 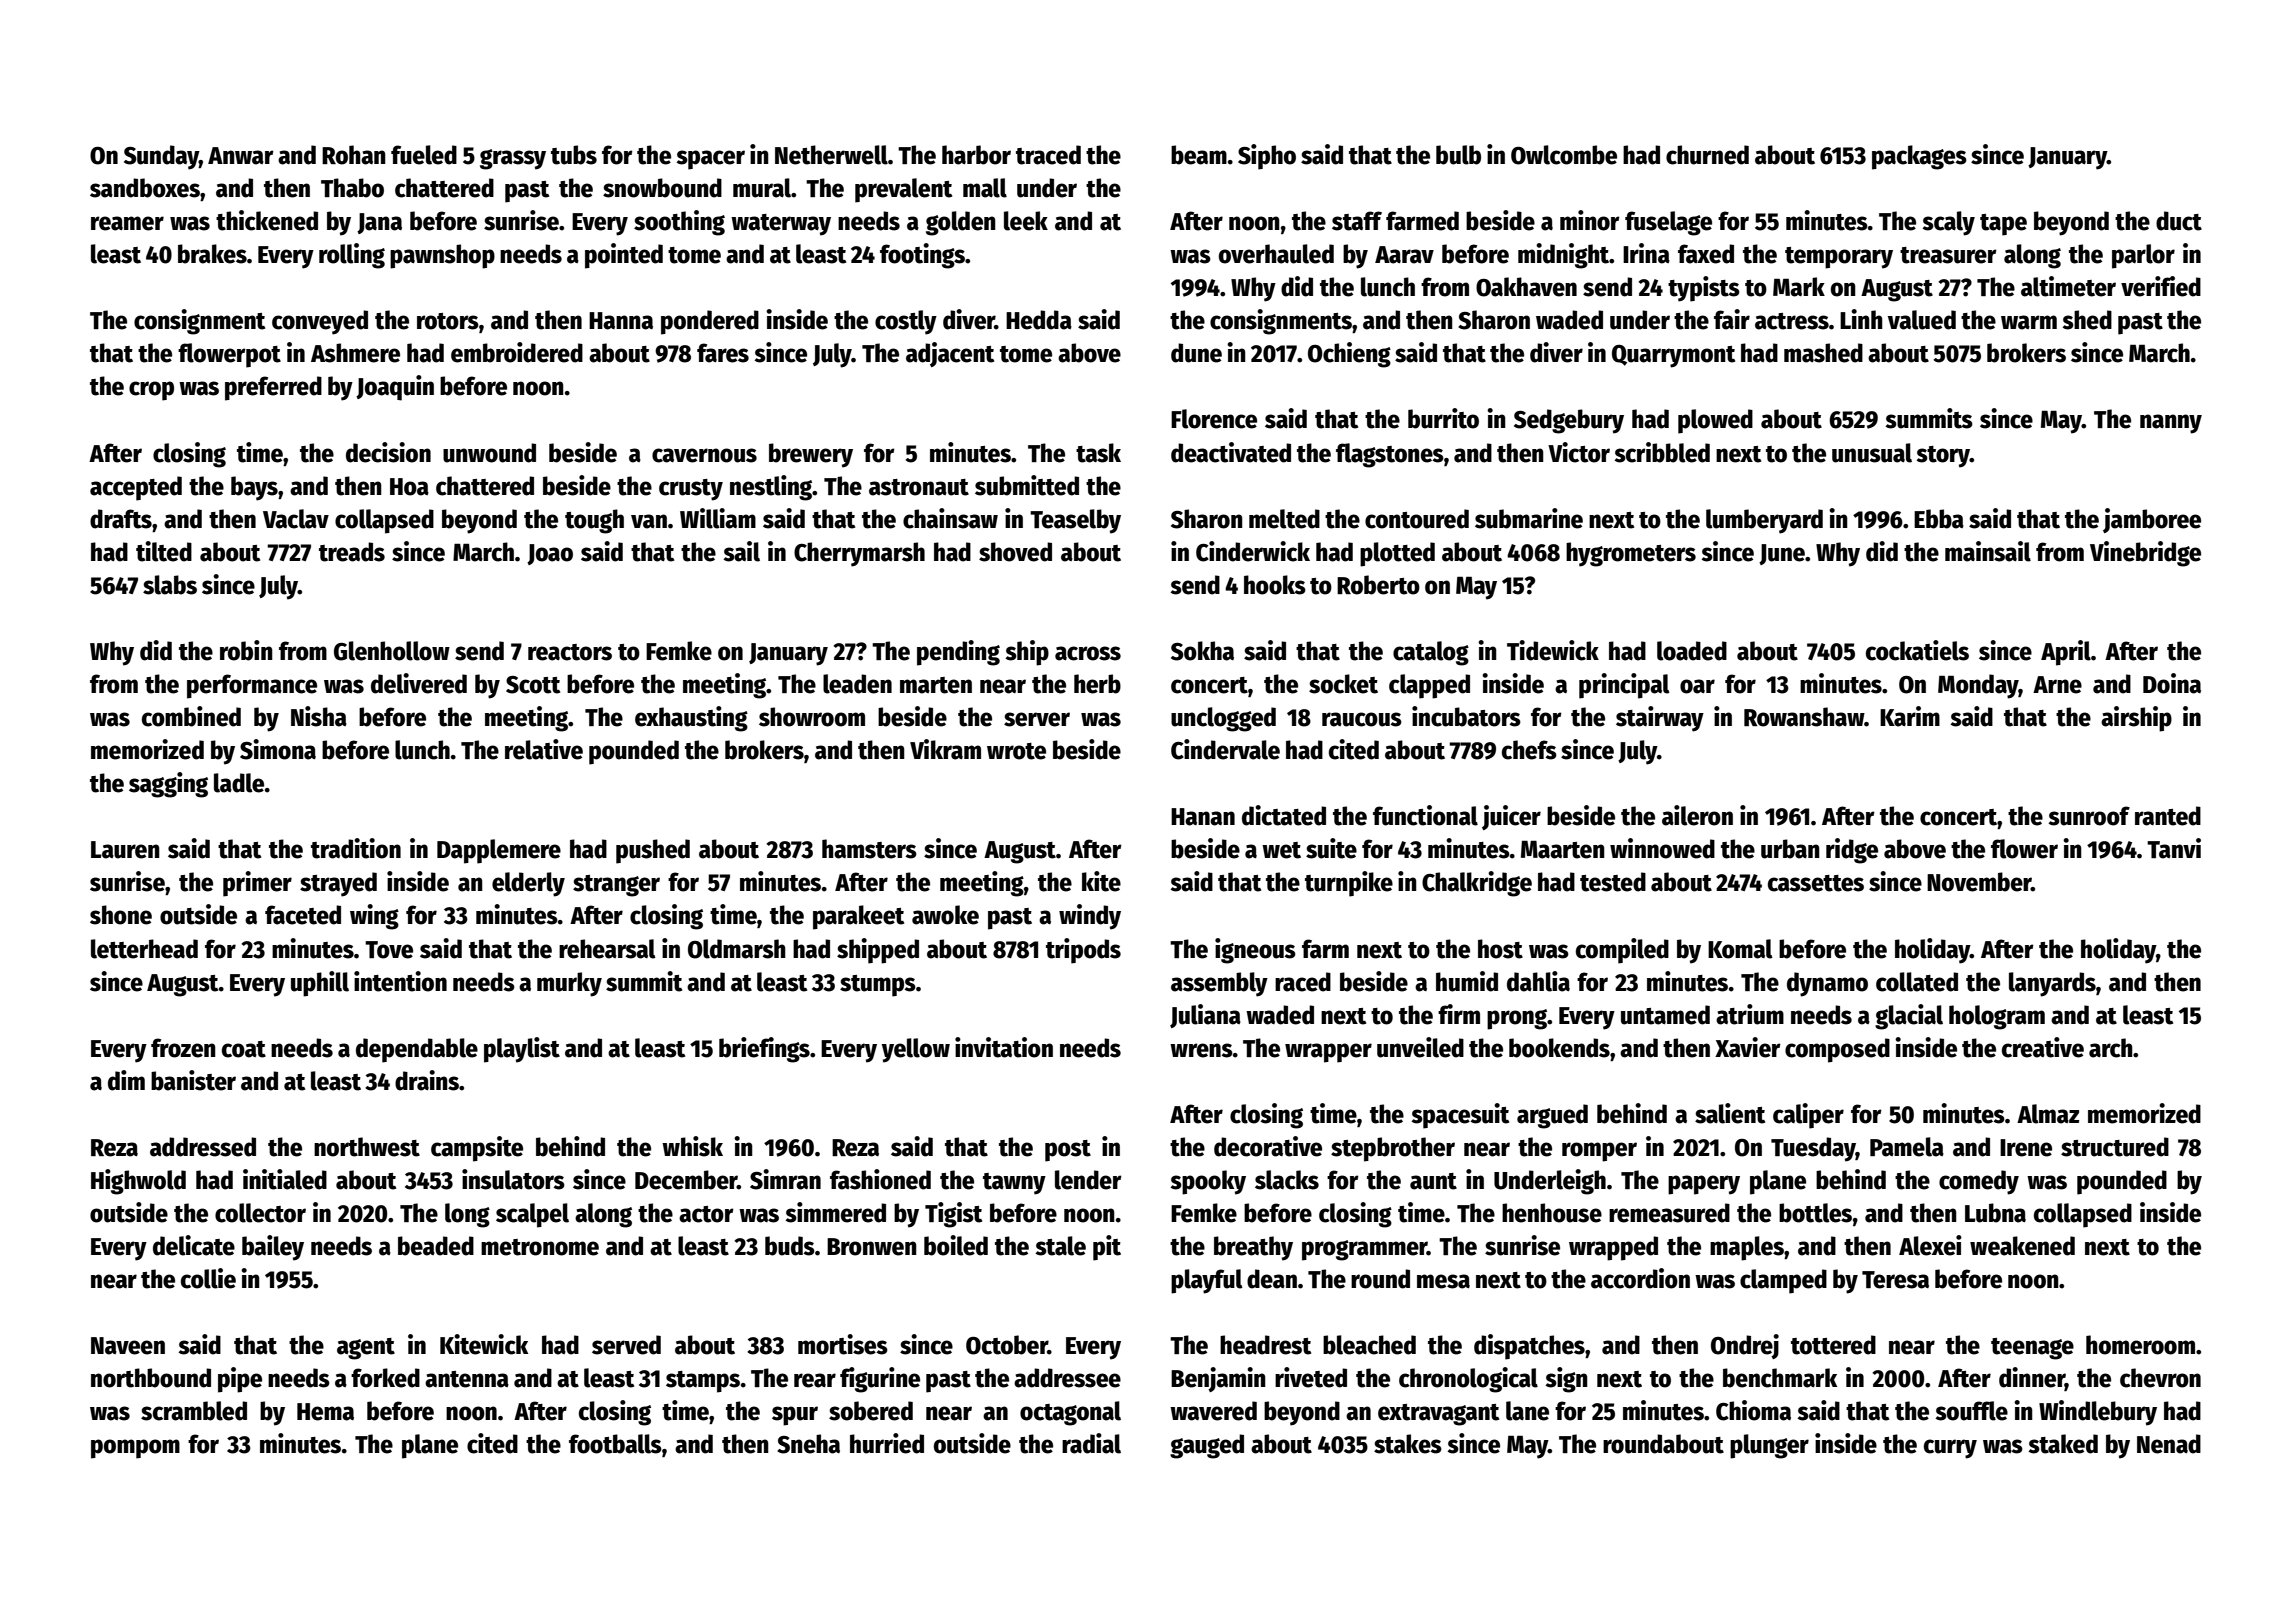 What do you see at coordinates (2022, 1246) in the document?
I see `weakened` at bounding box center [2022, 1246].
